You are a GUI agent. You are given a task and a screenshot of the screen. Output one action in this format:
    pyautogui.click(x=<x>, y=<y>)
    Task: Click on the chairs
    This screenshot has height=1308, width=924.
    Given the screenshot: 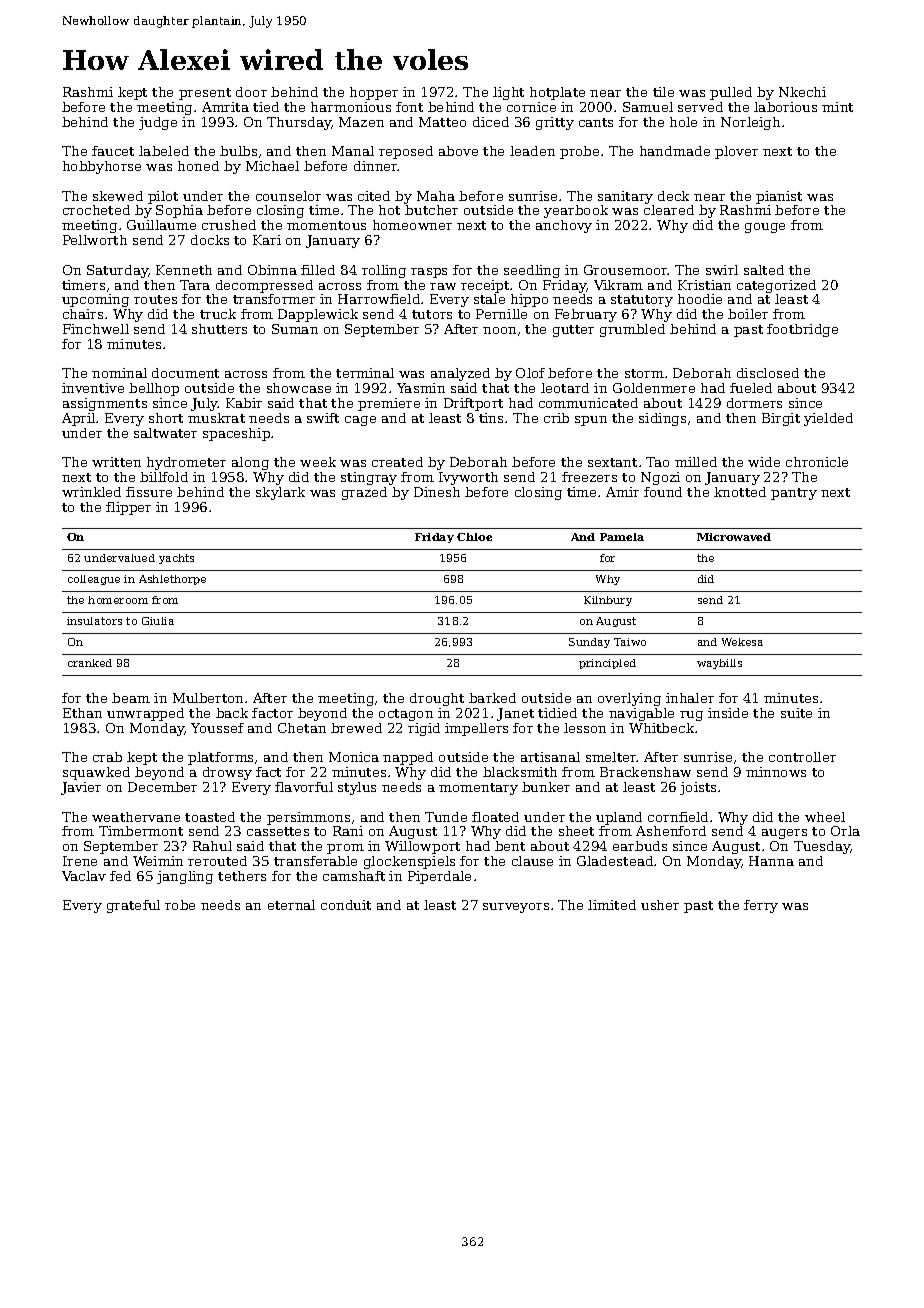 What is the action you would take?
    pyautogui.click(x=83, y=314)
